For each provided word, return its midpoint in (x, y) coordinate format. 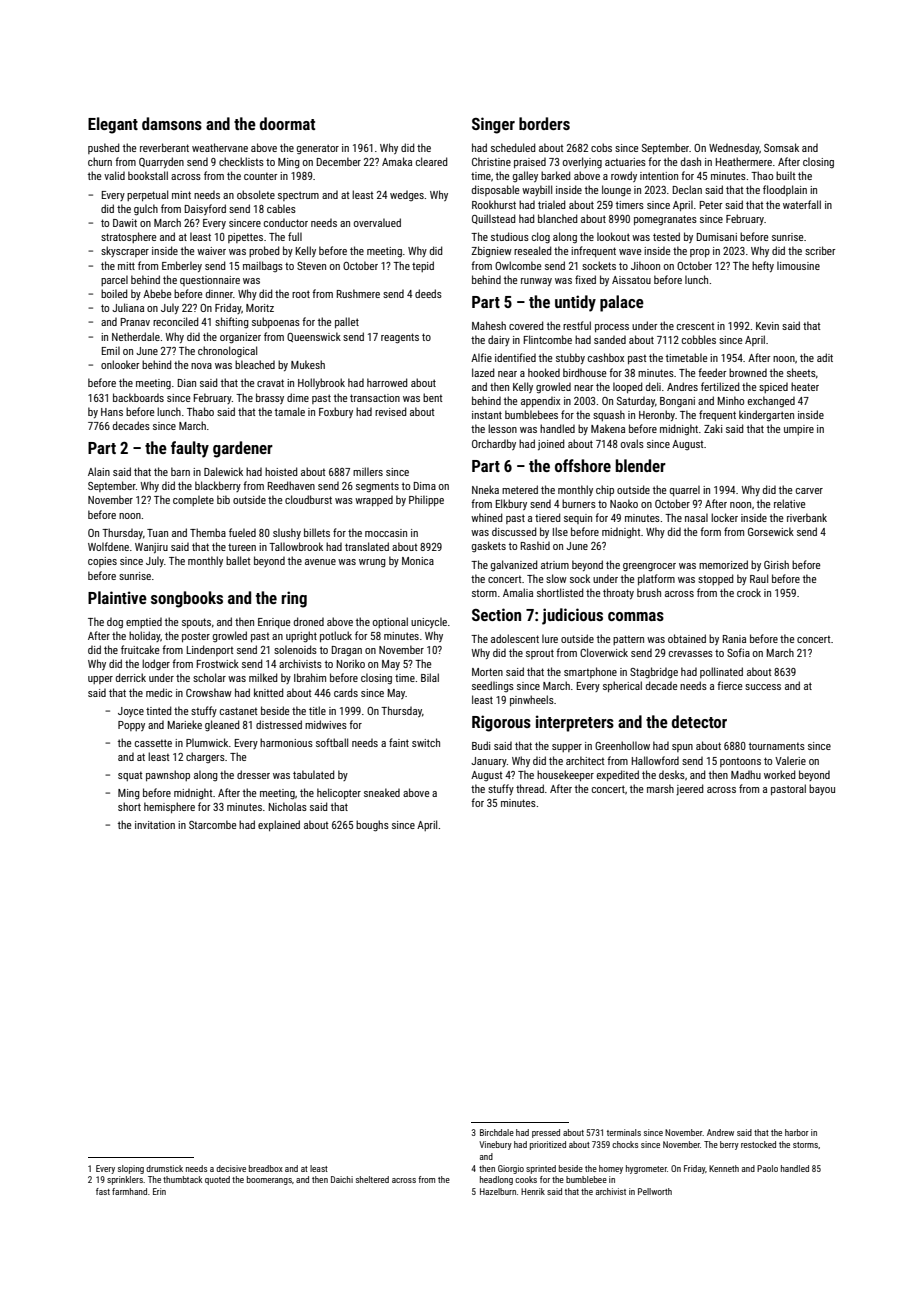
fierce (729, 685)
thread (530, 788)
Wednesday (734, 148)
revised (390, 411)
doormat (287, 123)
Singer (493, 125)
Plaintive (117, 597)
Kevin (767, 326)
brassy (270, 398)
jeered (689, 789)
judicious (572, 616)
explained (279, 825)
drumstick (164, 1168)
